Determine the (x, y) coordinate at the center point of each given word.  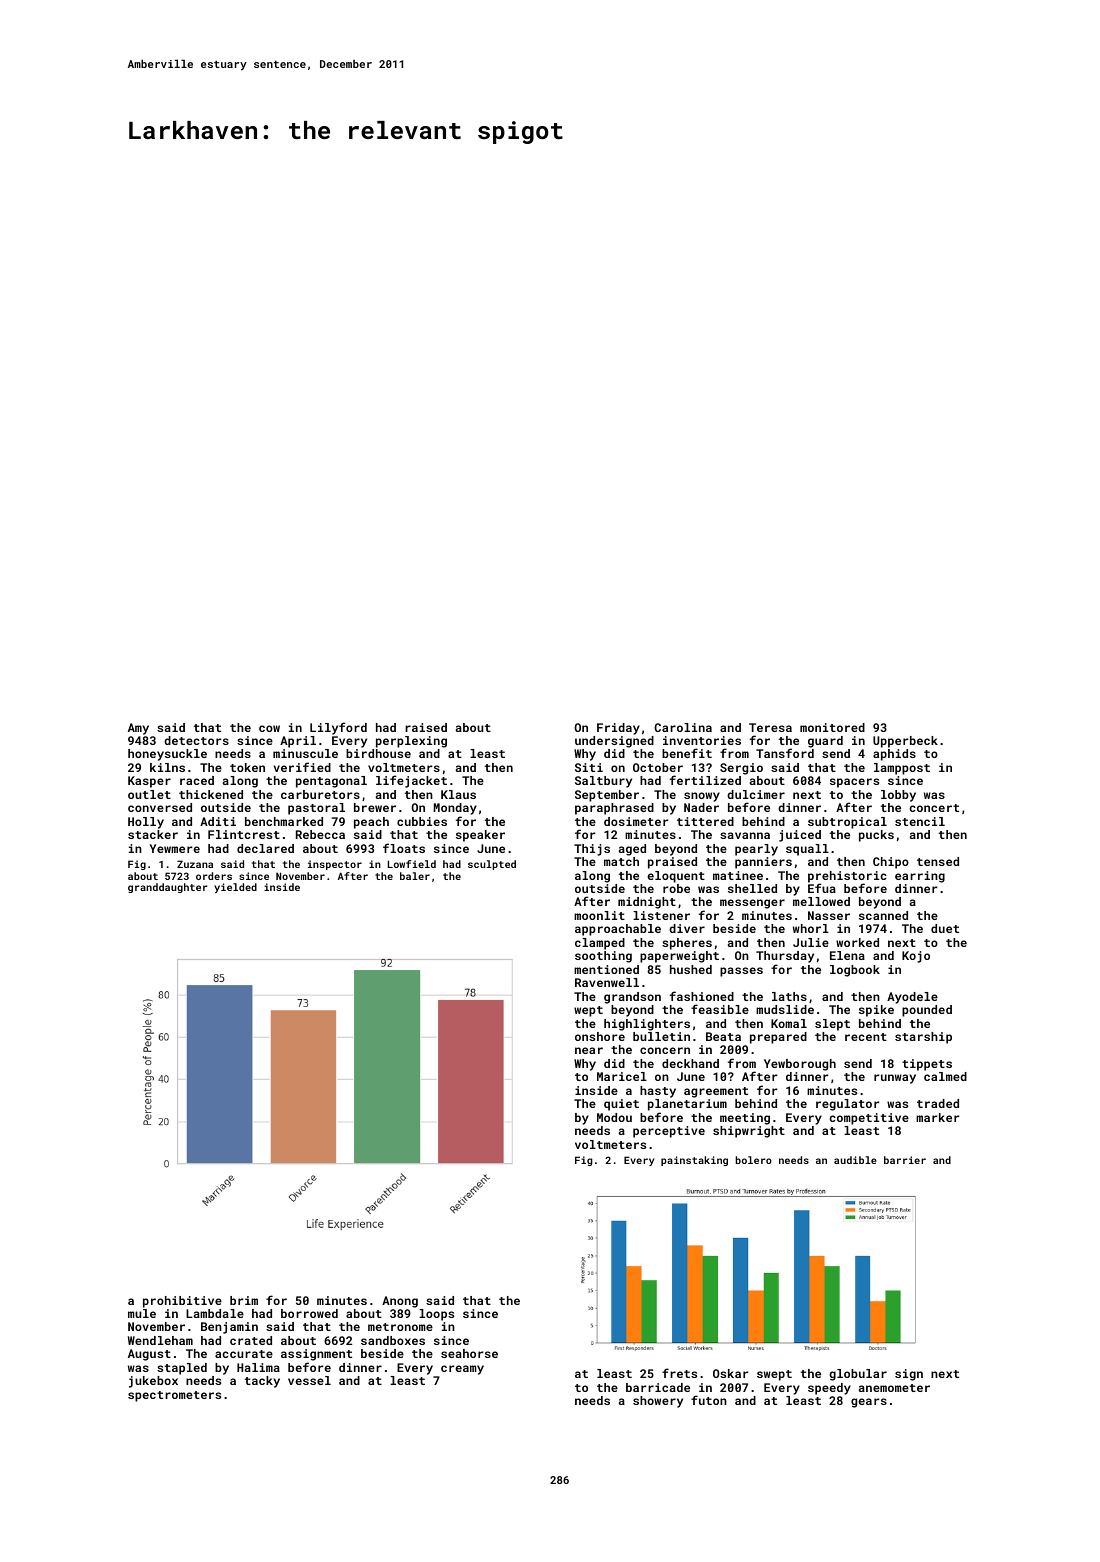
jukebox (153, 1382)
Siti (589, 767)
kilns (167, 767)
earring (920, 877)
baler (415, 876)
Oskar (730, 1373)
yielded (235, 888)
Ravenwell (607, 982)
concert (934, 808)
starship (923, 1038)
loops (436, 1315)
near (589, 1050)
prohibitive (182, 1302)
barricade (658, 1387)
